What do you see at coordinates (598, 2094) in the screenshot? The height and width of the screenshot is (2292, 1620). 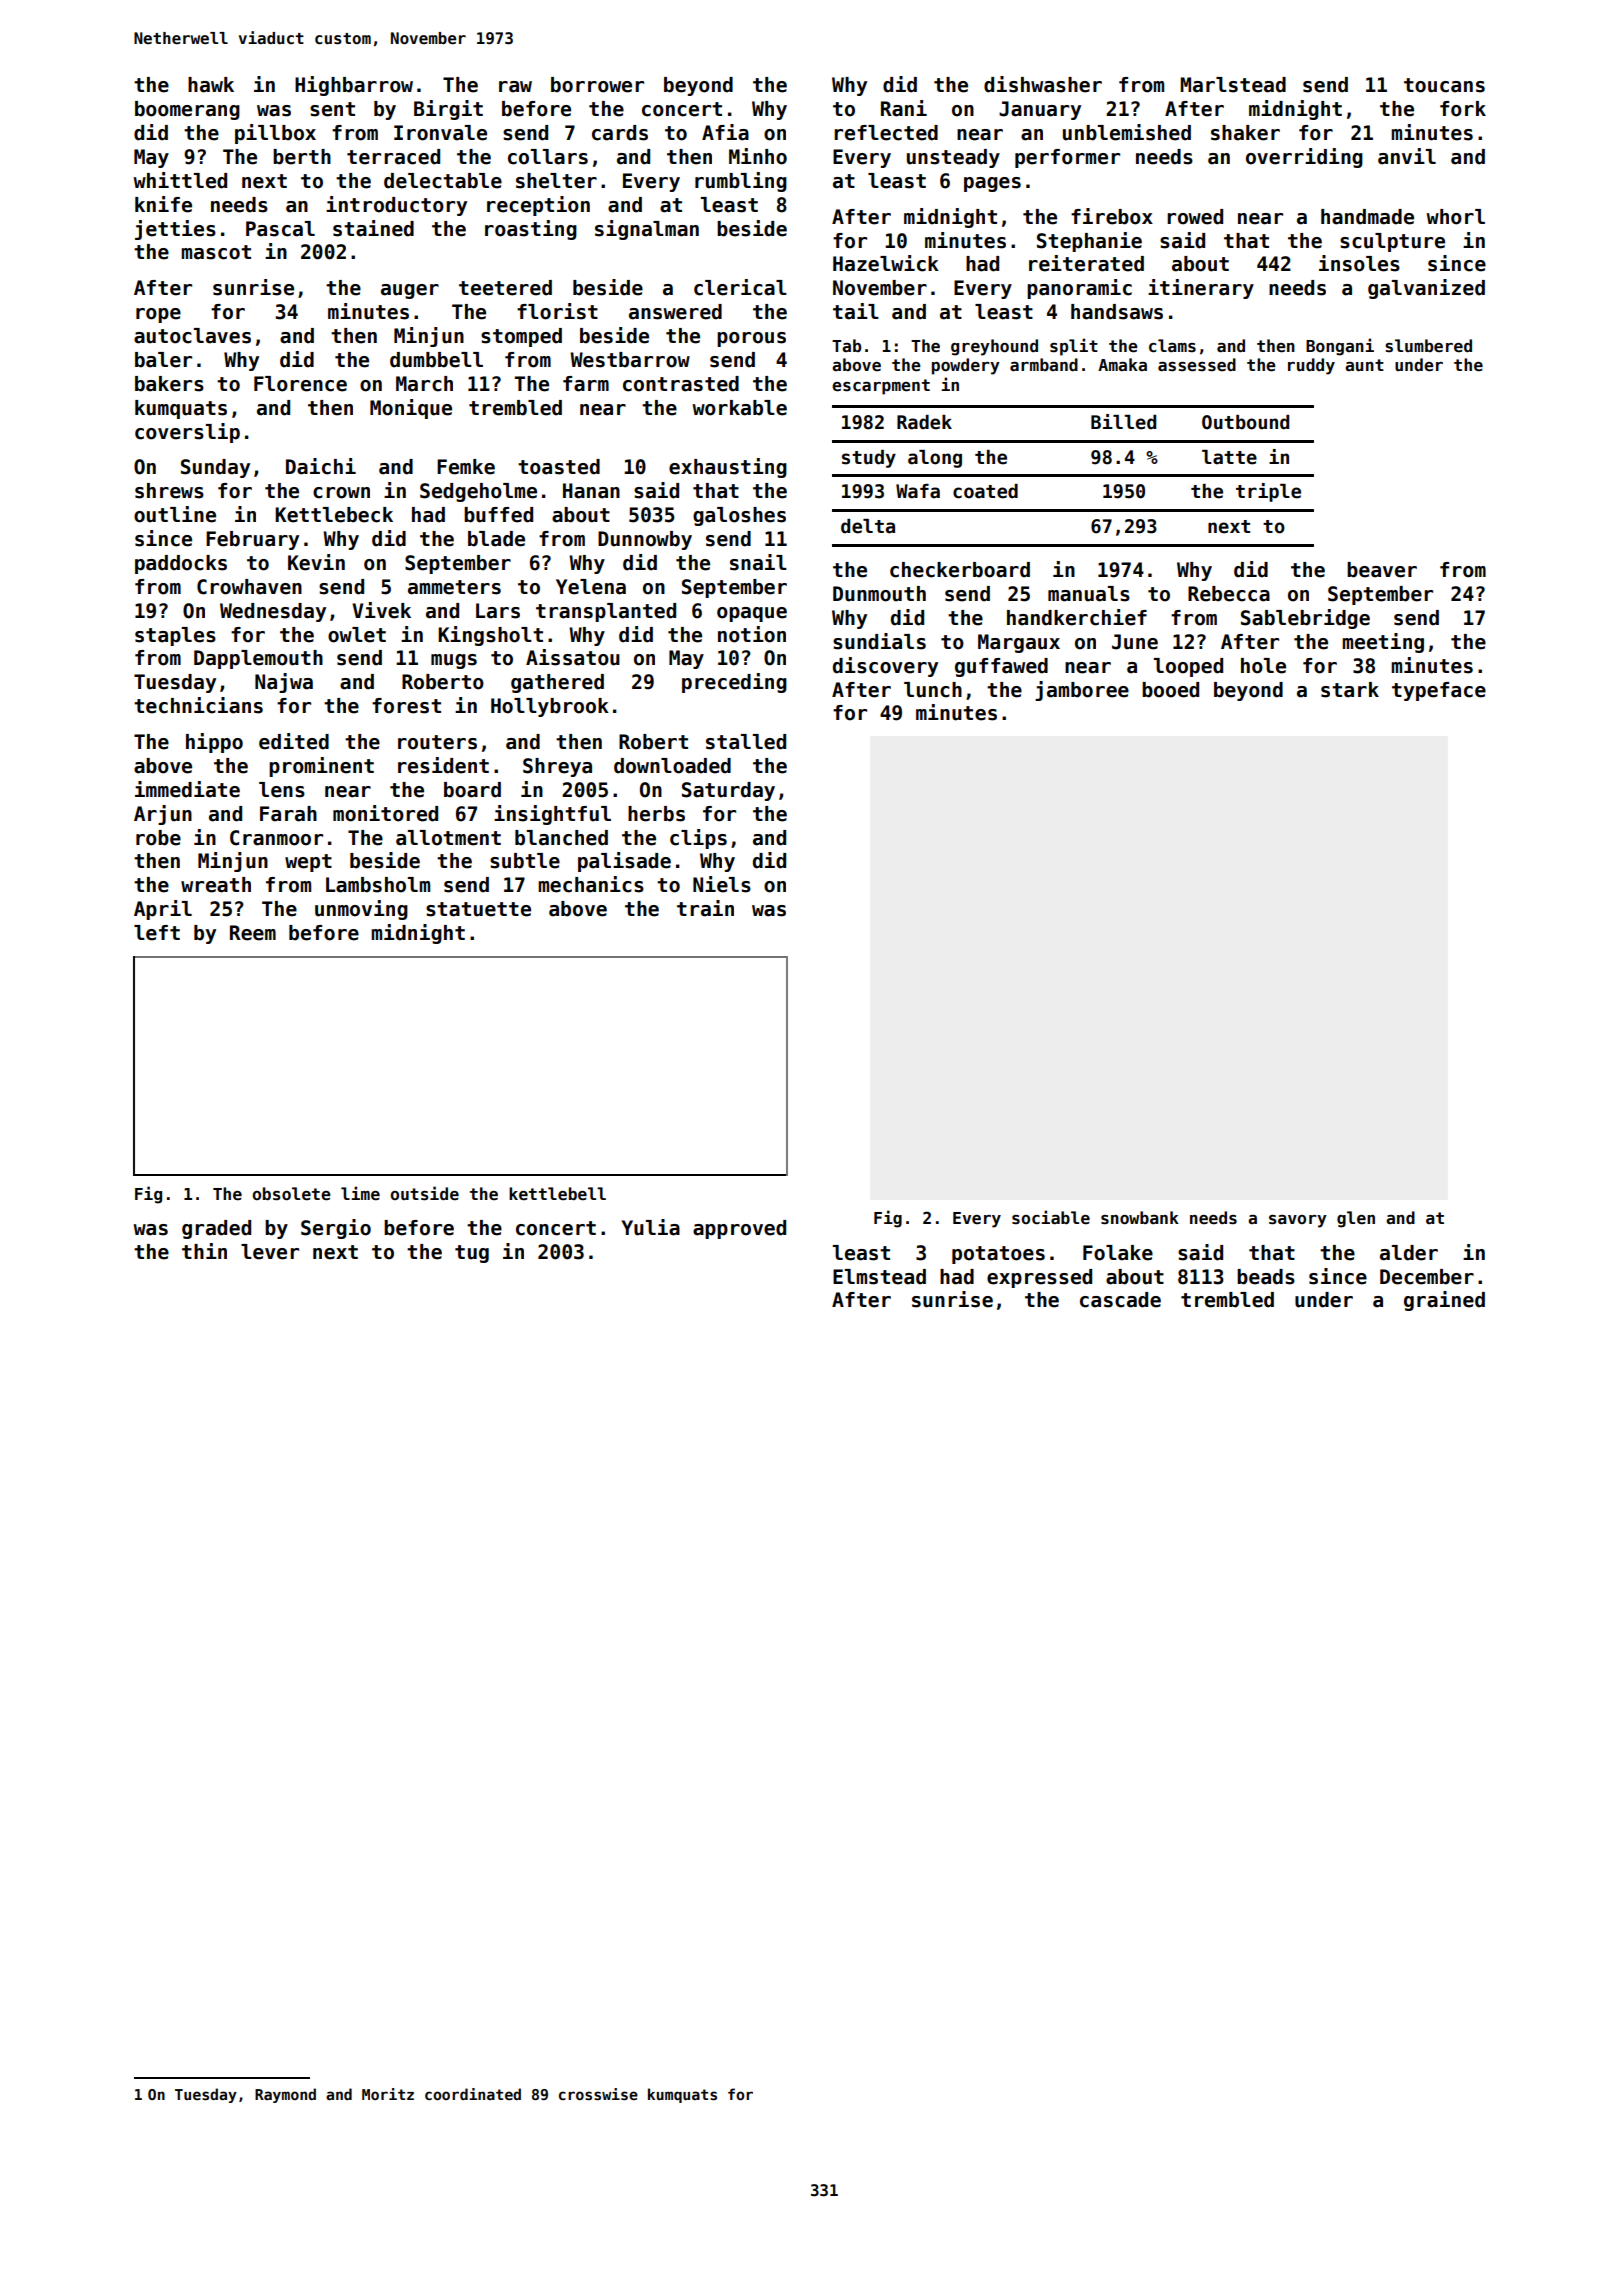 I see `crosswise` at bounding box center [598, 2094].
